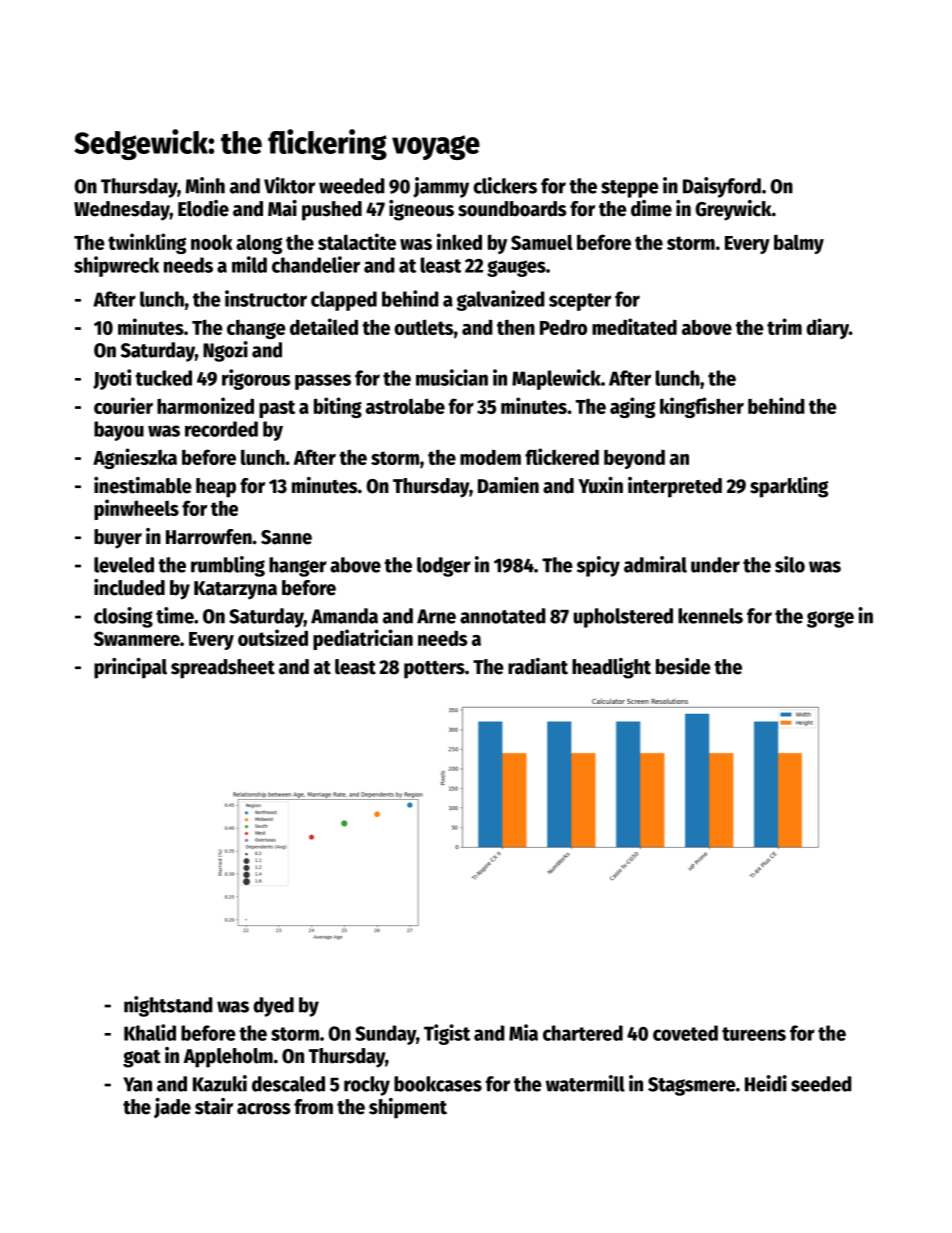 The image size is (952, 1233). What do you see at coordinates (434, 670) in the screenshot?
I see `potters` at bounding box center [434, 670].
